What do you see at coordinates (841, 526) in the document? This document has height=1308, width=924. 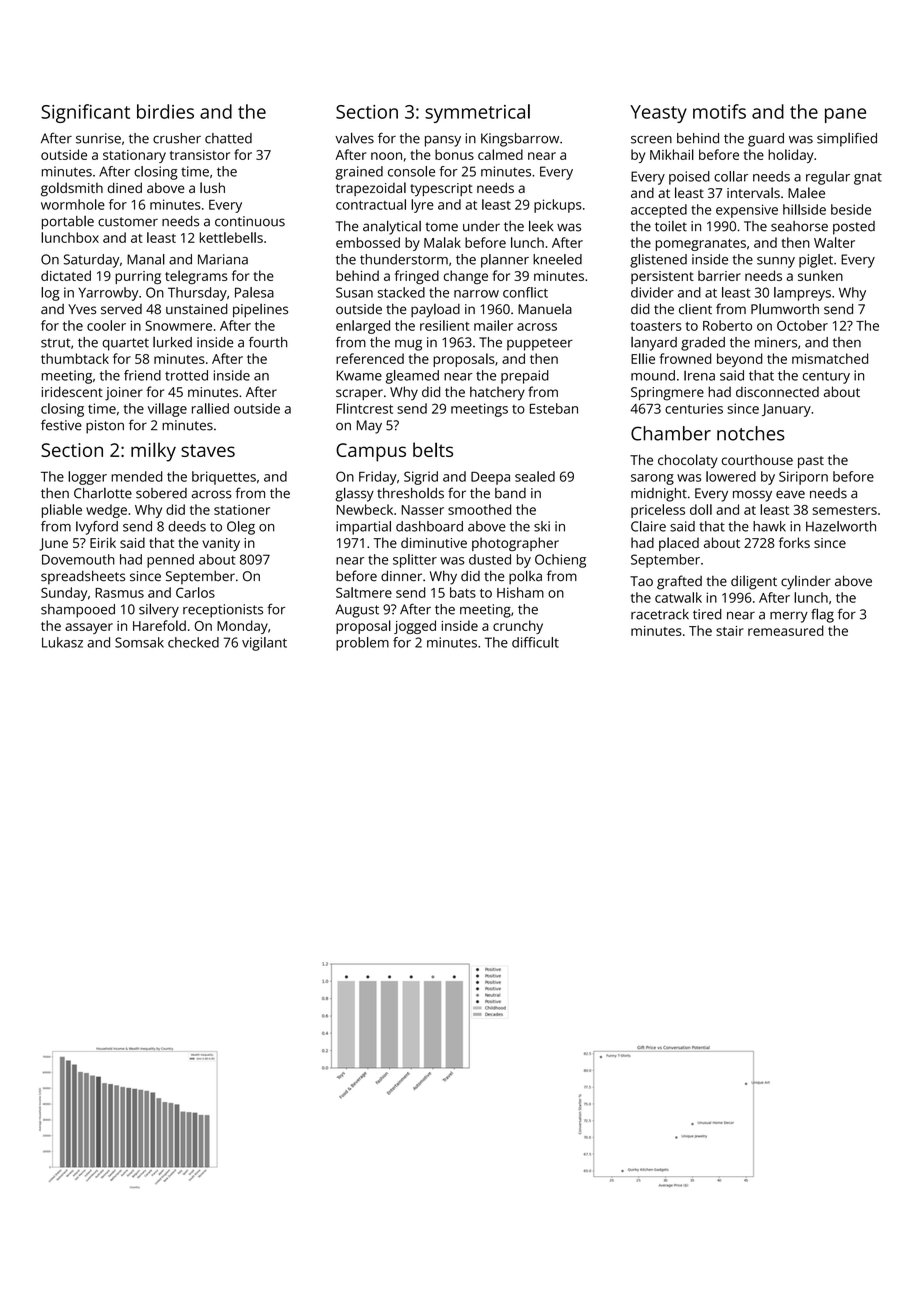 I see `Hazelworth` at bounding box center [841, 526].
